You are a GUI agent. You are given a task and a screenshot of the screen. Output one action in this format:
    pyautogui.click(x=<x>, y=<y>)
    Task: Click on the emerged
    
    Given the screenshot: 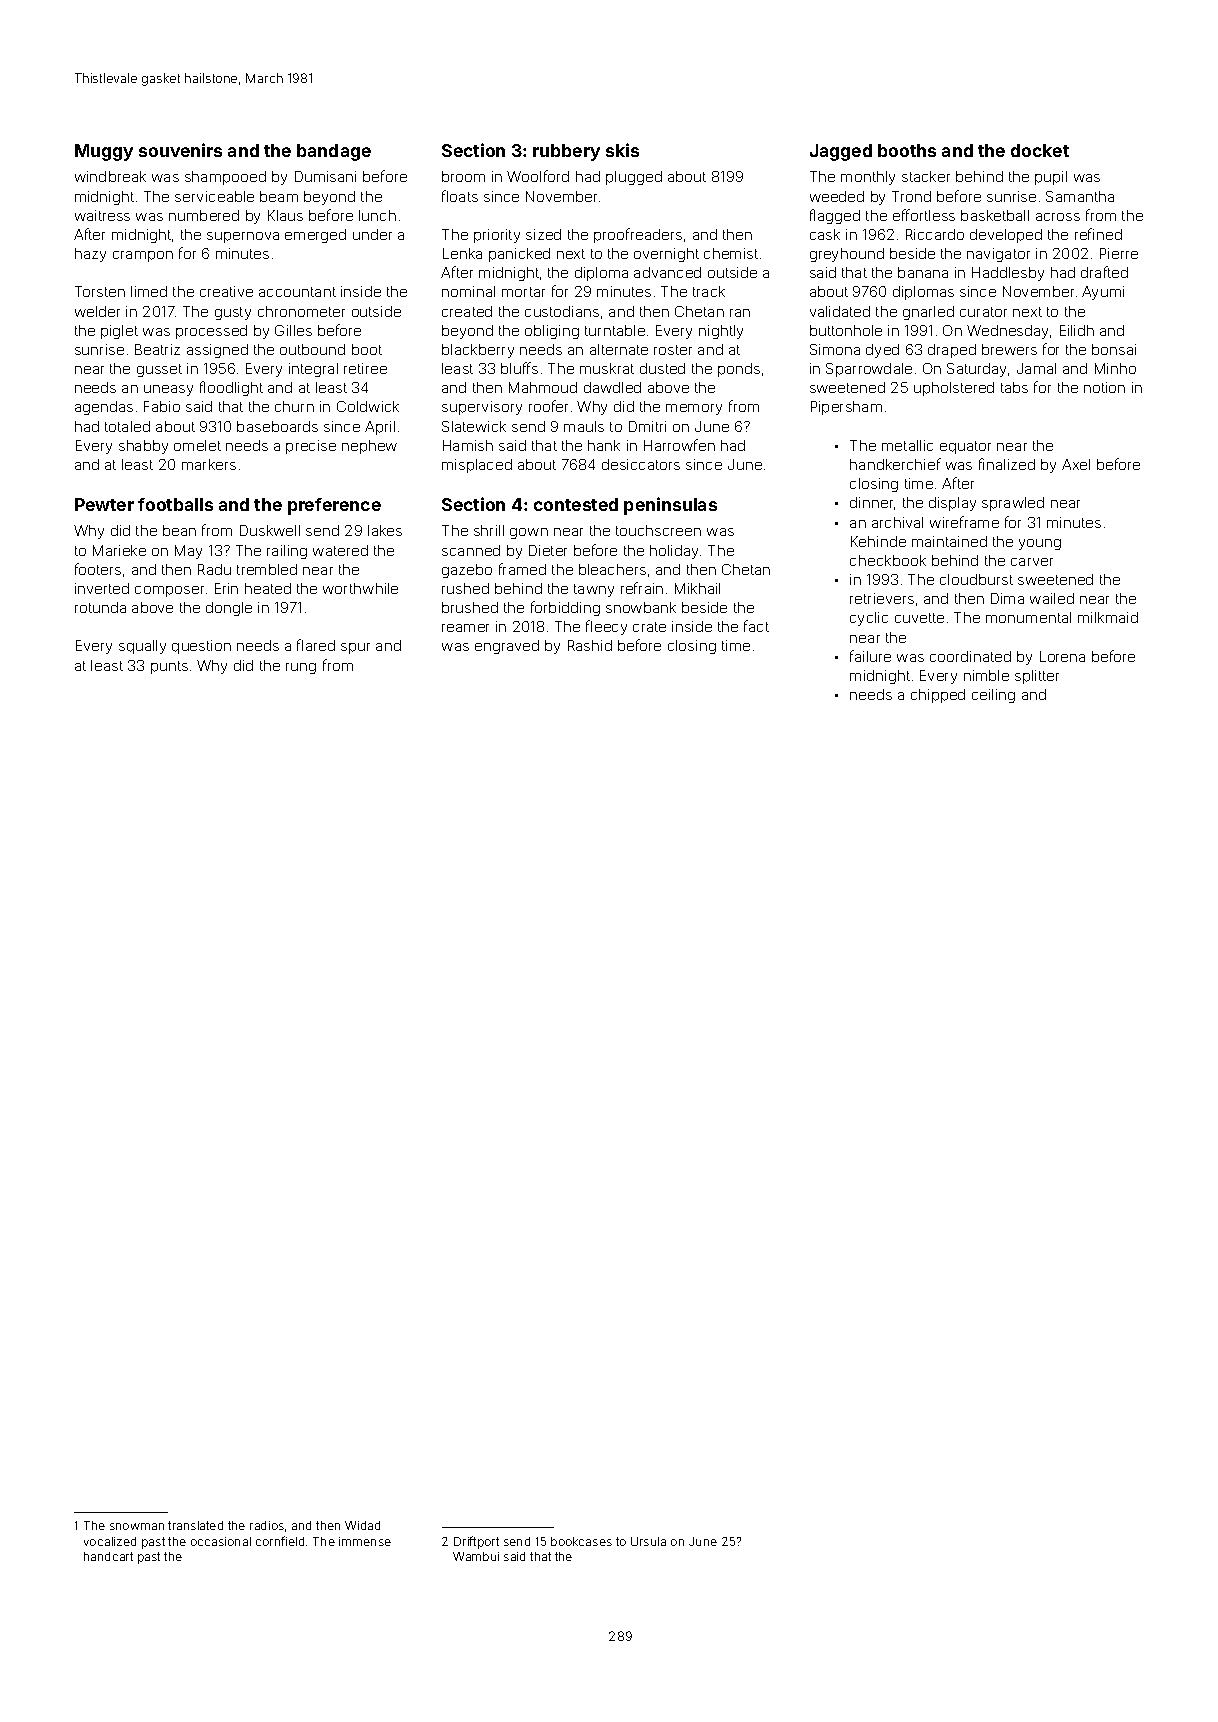 What is the action you would take?
    pyautogui.click(x=315, y=236)
